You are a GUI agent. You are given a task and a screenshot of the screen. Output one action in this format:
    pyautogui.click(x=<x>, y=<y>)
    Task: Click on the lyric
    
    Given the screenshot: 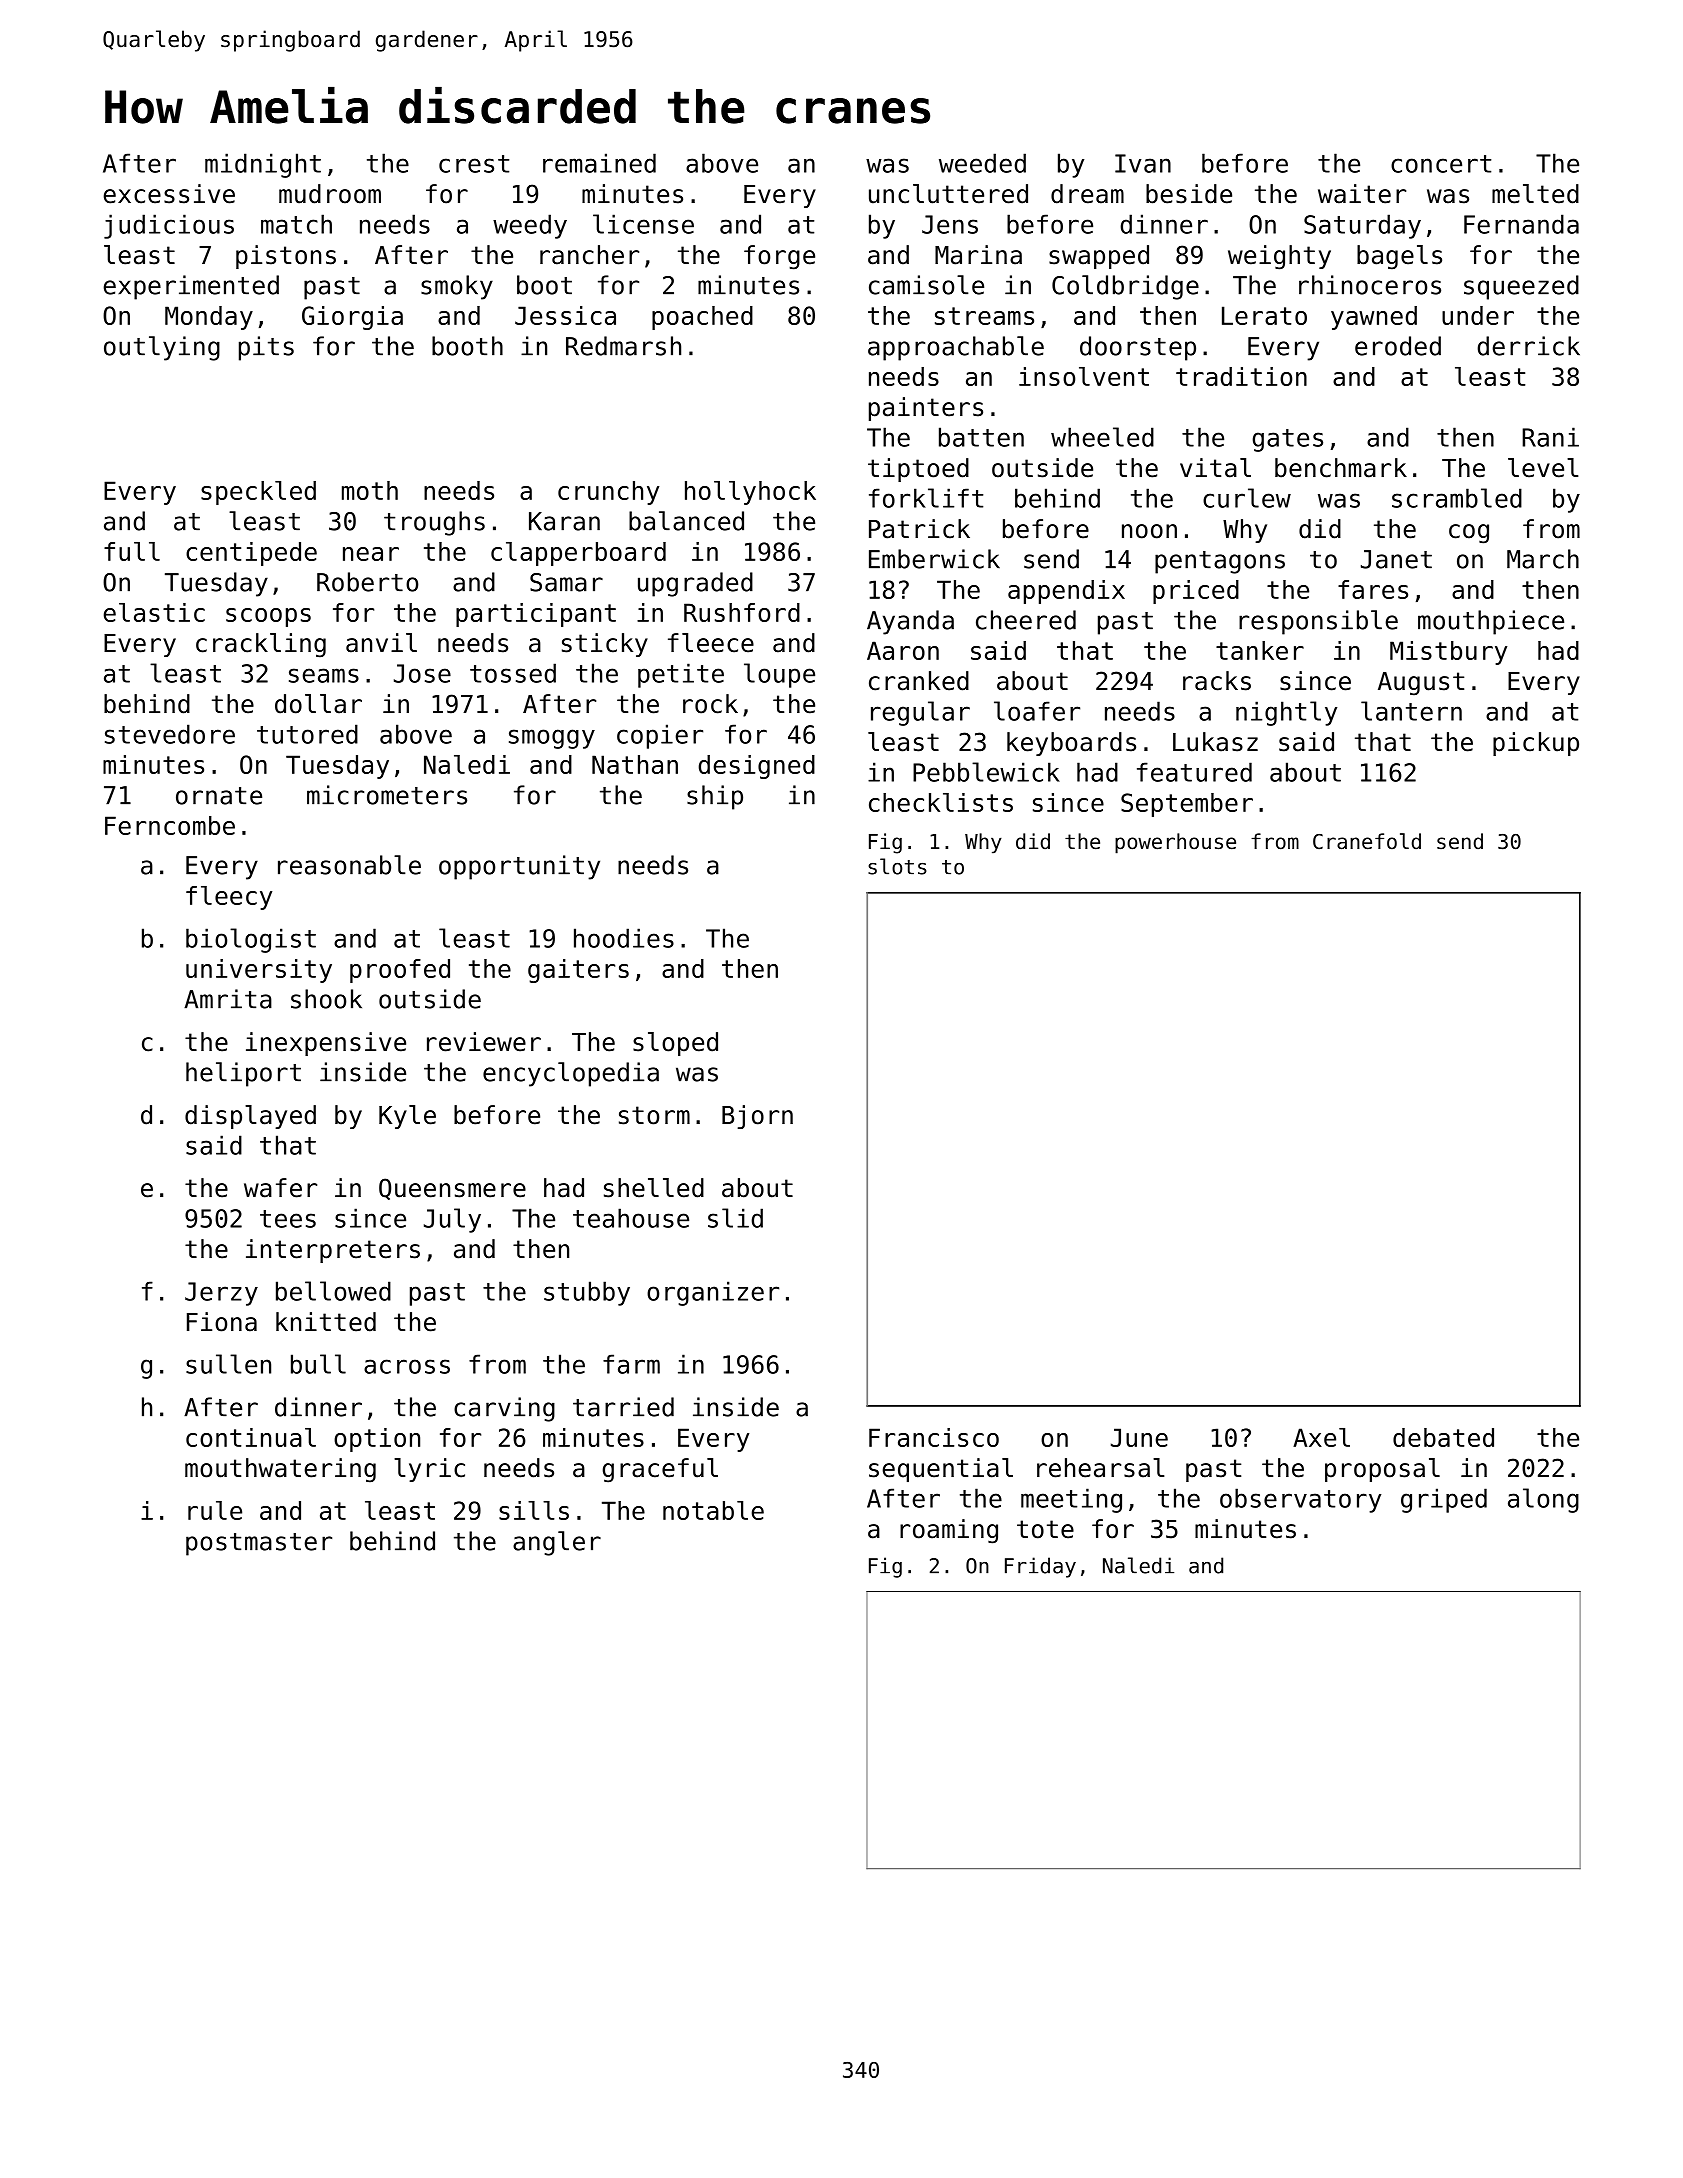 What is the action you would take?
    pyautogui.click(x=429, y=1470)
